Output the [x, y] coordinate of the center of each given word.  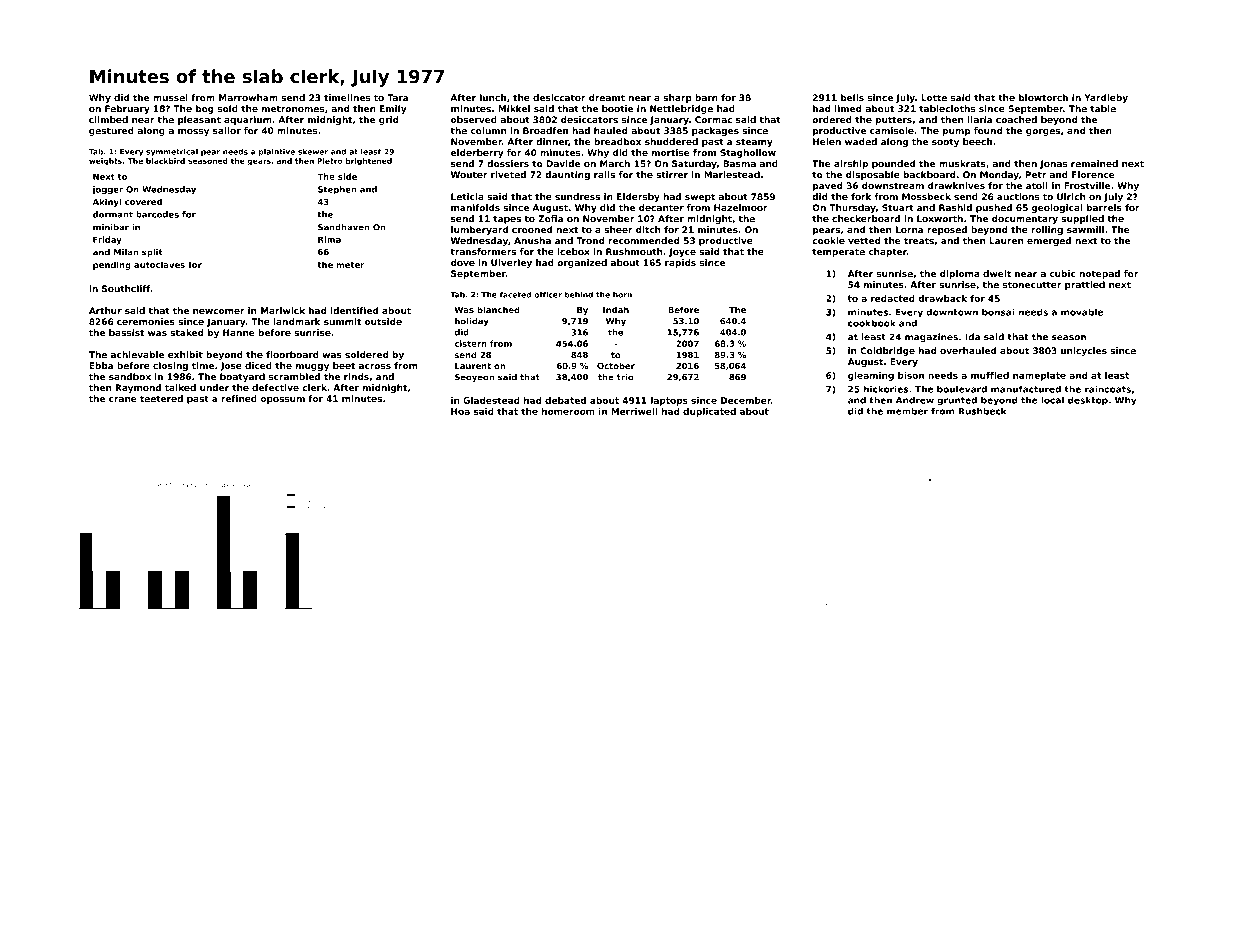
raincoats [1108, 389]
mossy [193, 132]
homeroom [568, 411]
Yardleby [1106, 98]
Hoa [460, 411]
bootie [617, 108]
